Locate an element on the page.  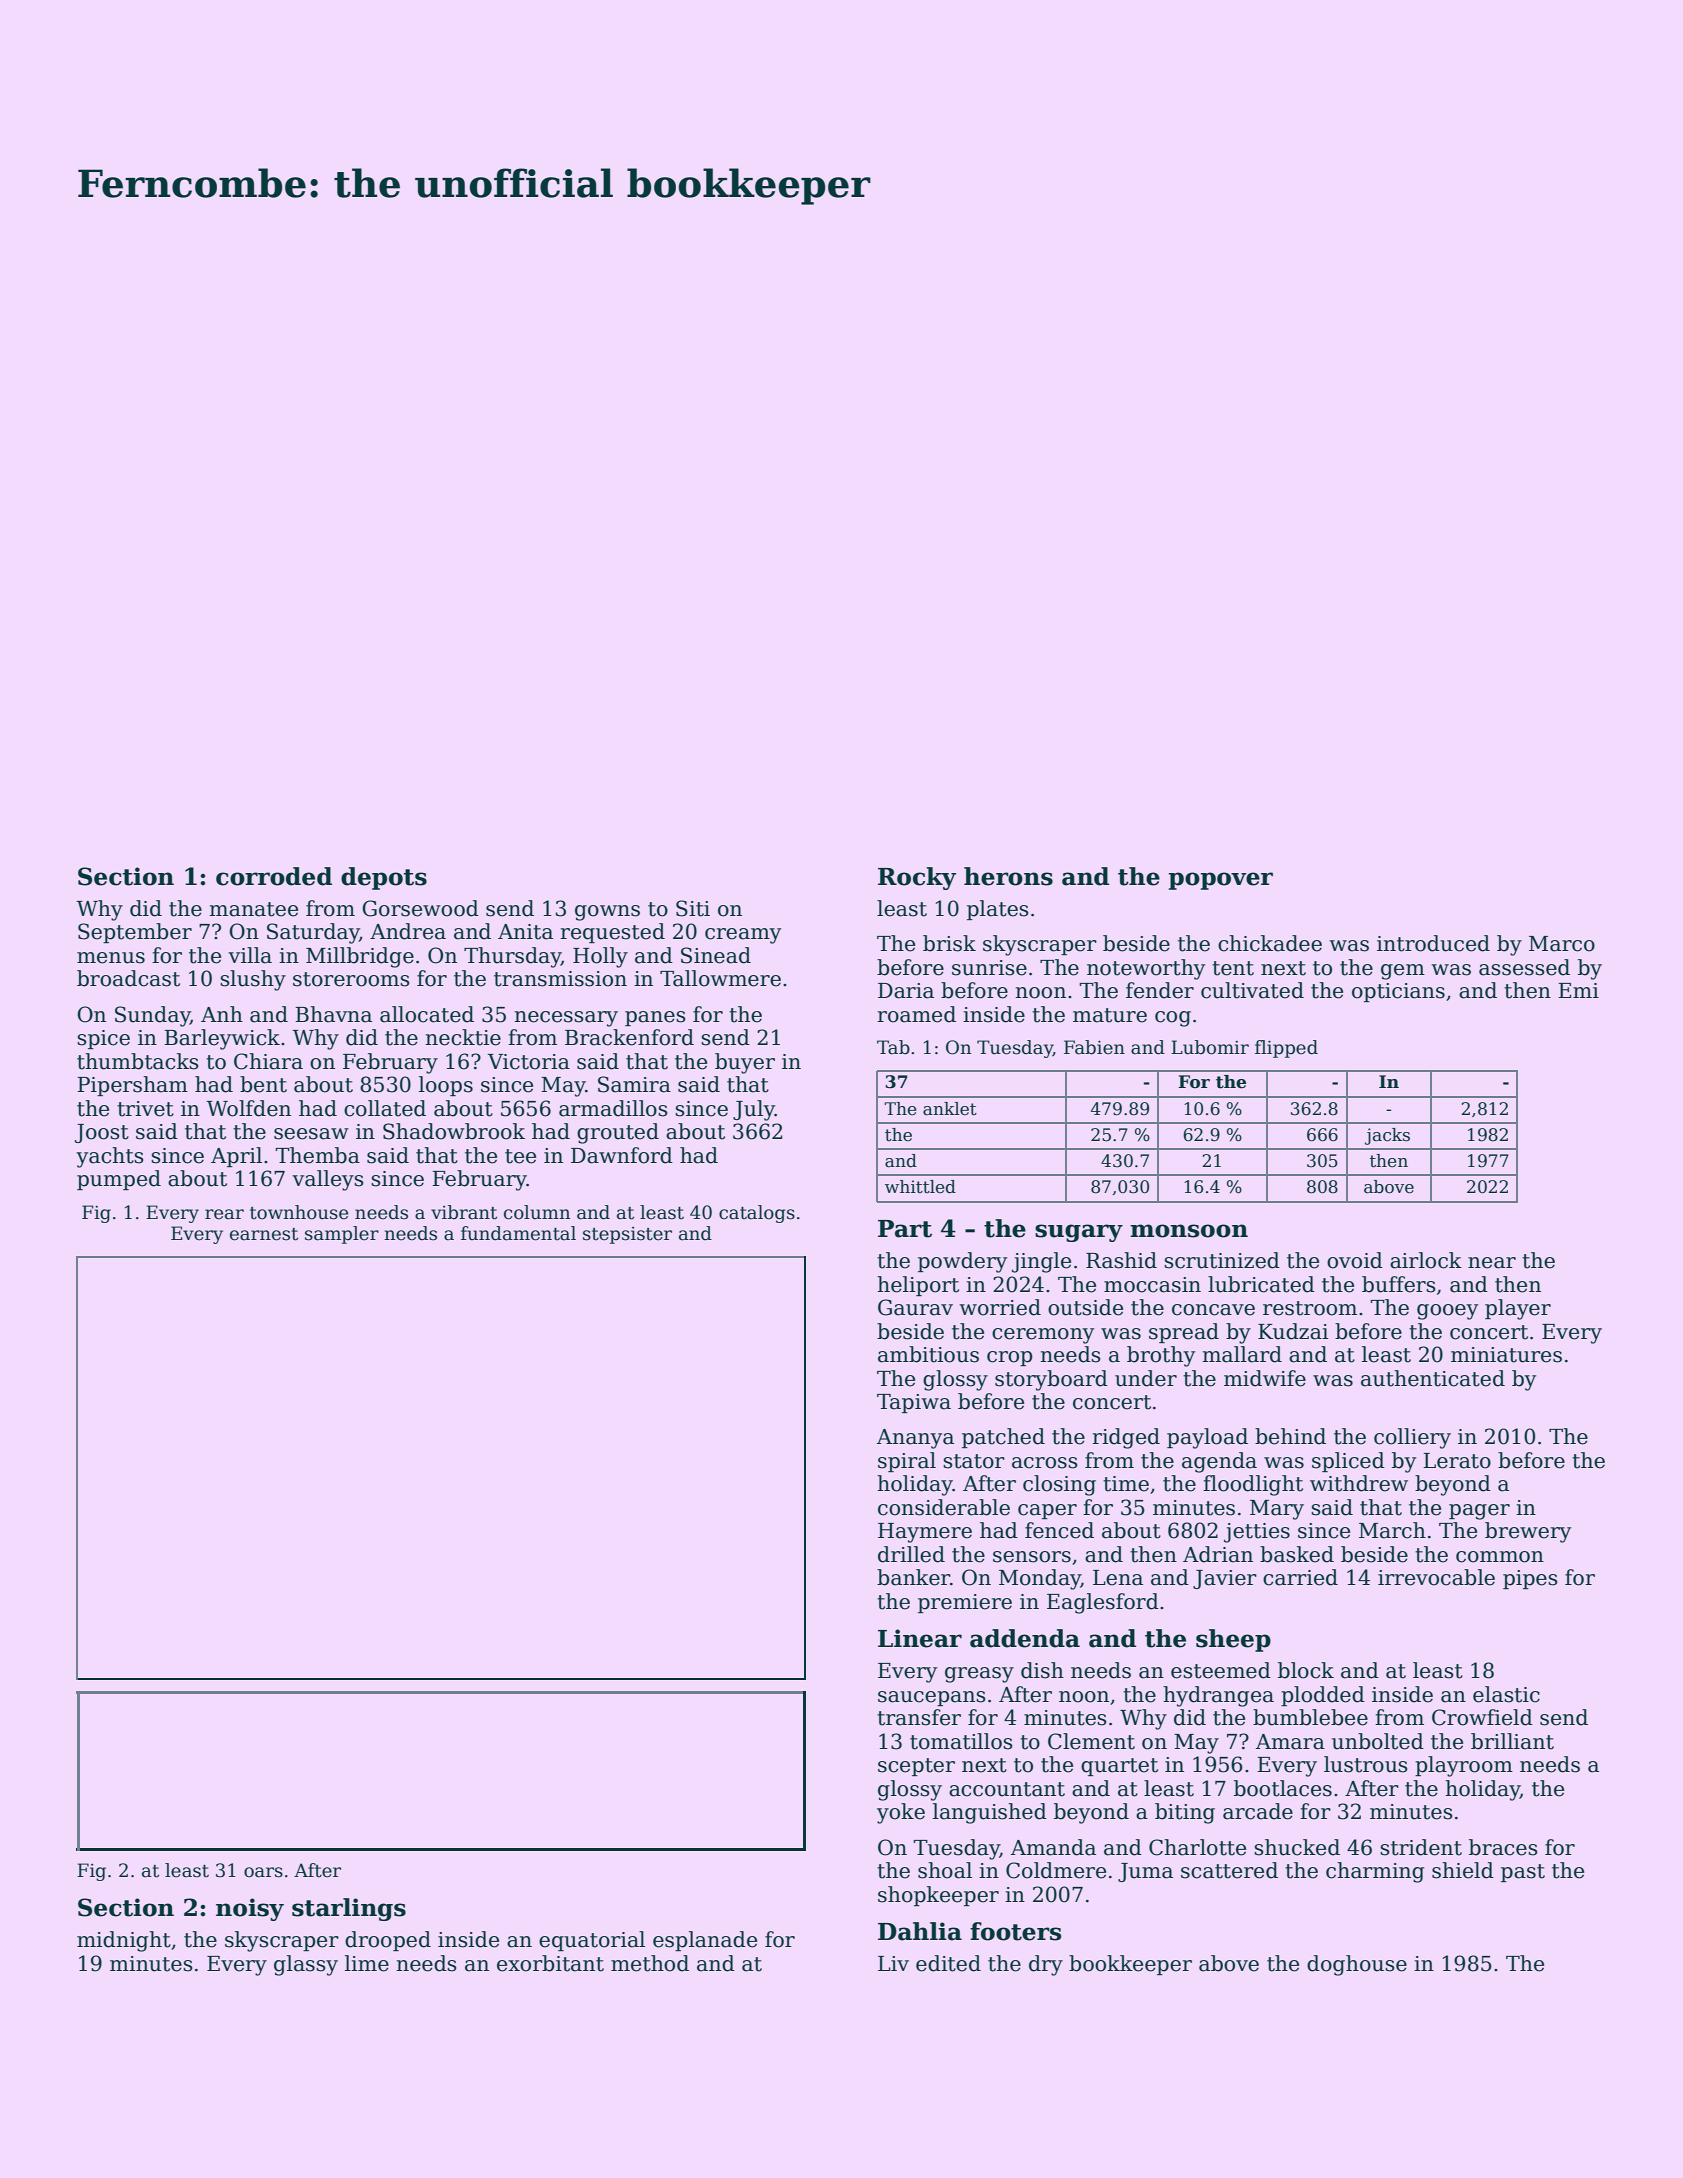
midnight is located at coordinates (124, 1941).
